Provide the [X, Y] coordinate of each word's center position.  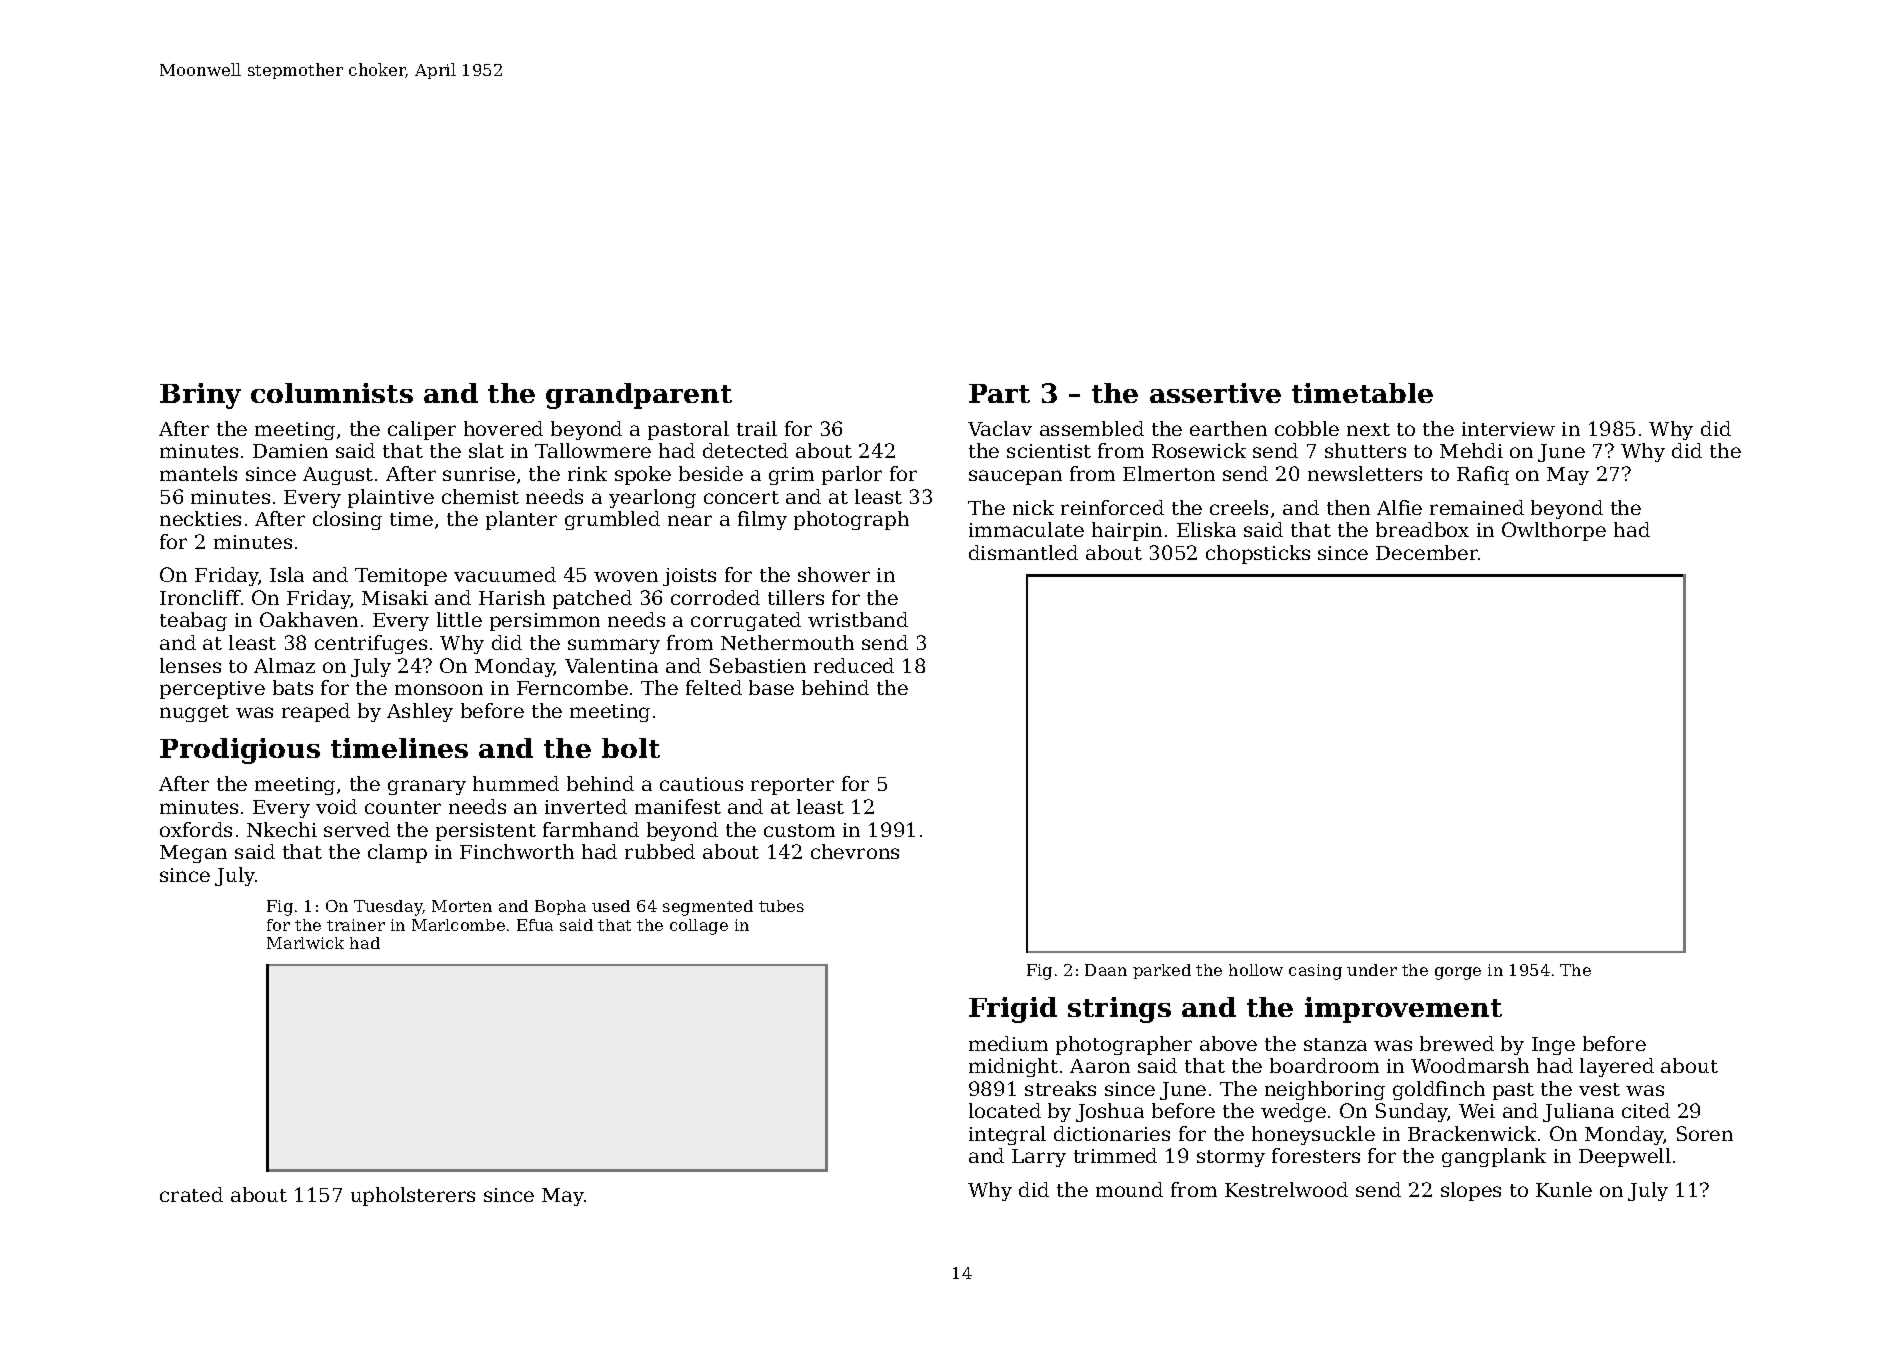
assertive [1215, 393]
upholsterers [413, 1196]
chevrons [855, 851]
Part [999, 393]
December [1427, 552]
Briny [200, 396]
